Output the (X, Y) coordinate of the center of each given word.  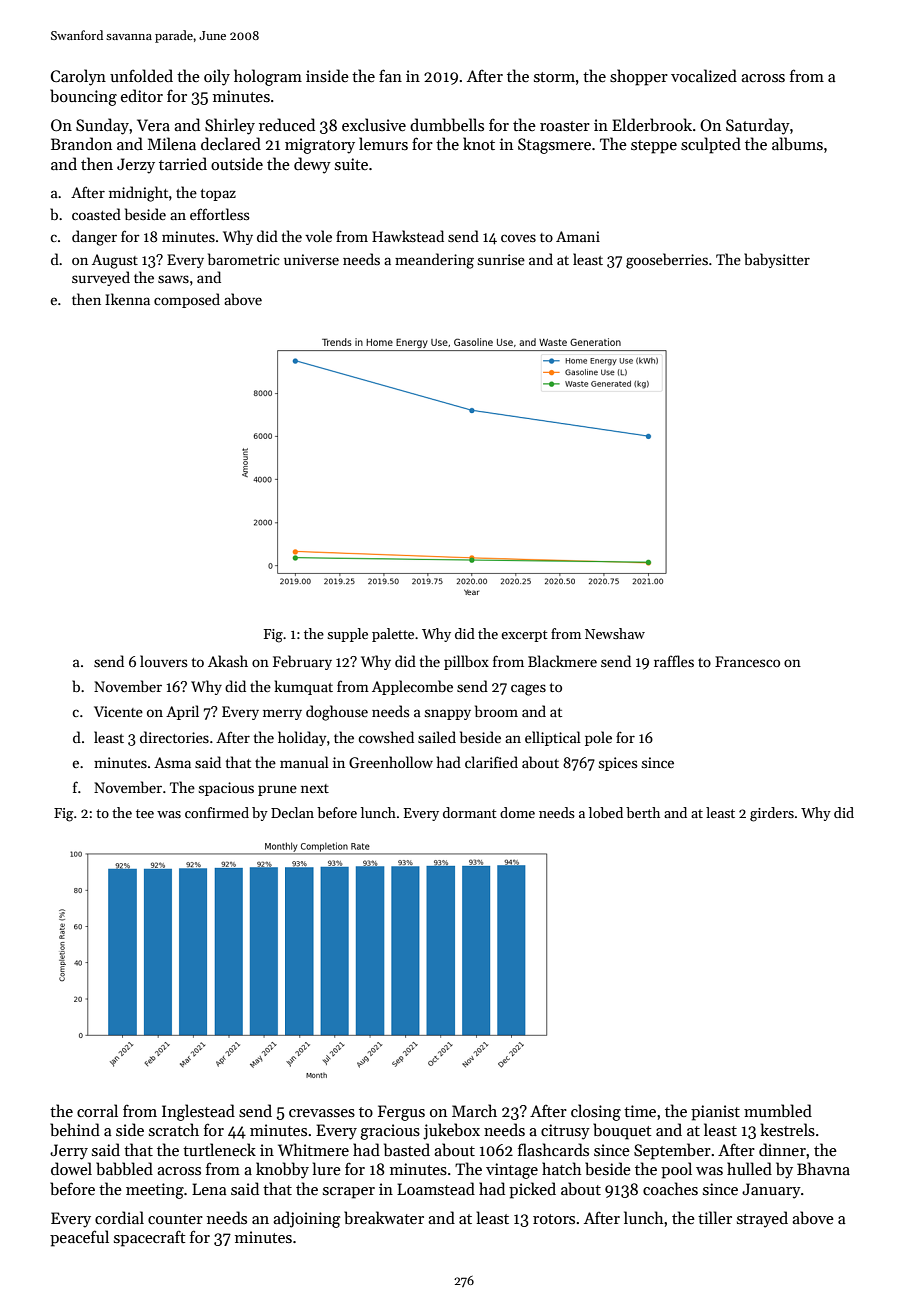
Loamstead (436, 1188)
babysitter (777, 260)
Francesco (747, 661)
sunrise (501, 259)
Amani (578, 236)
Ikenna (127, 299)
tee (145, 813)
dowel (71, 1168)
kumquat (303, 687)
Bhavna (823, 1168)
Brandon (81, 143)
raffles (674, 661)
